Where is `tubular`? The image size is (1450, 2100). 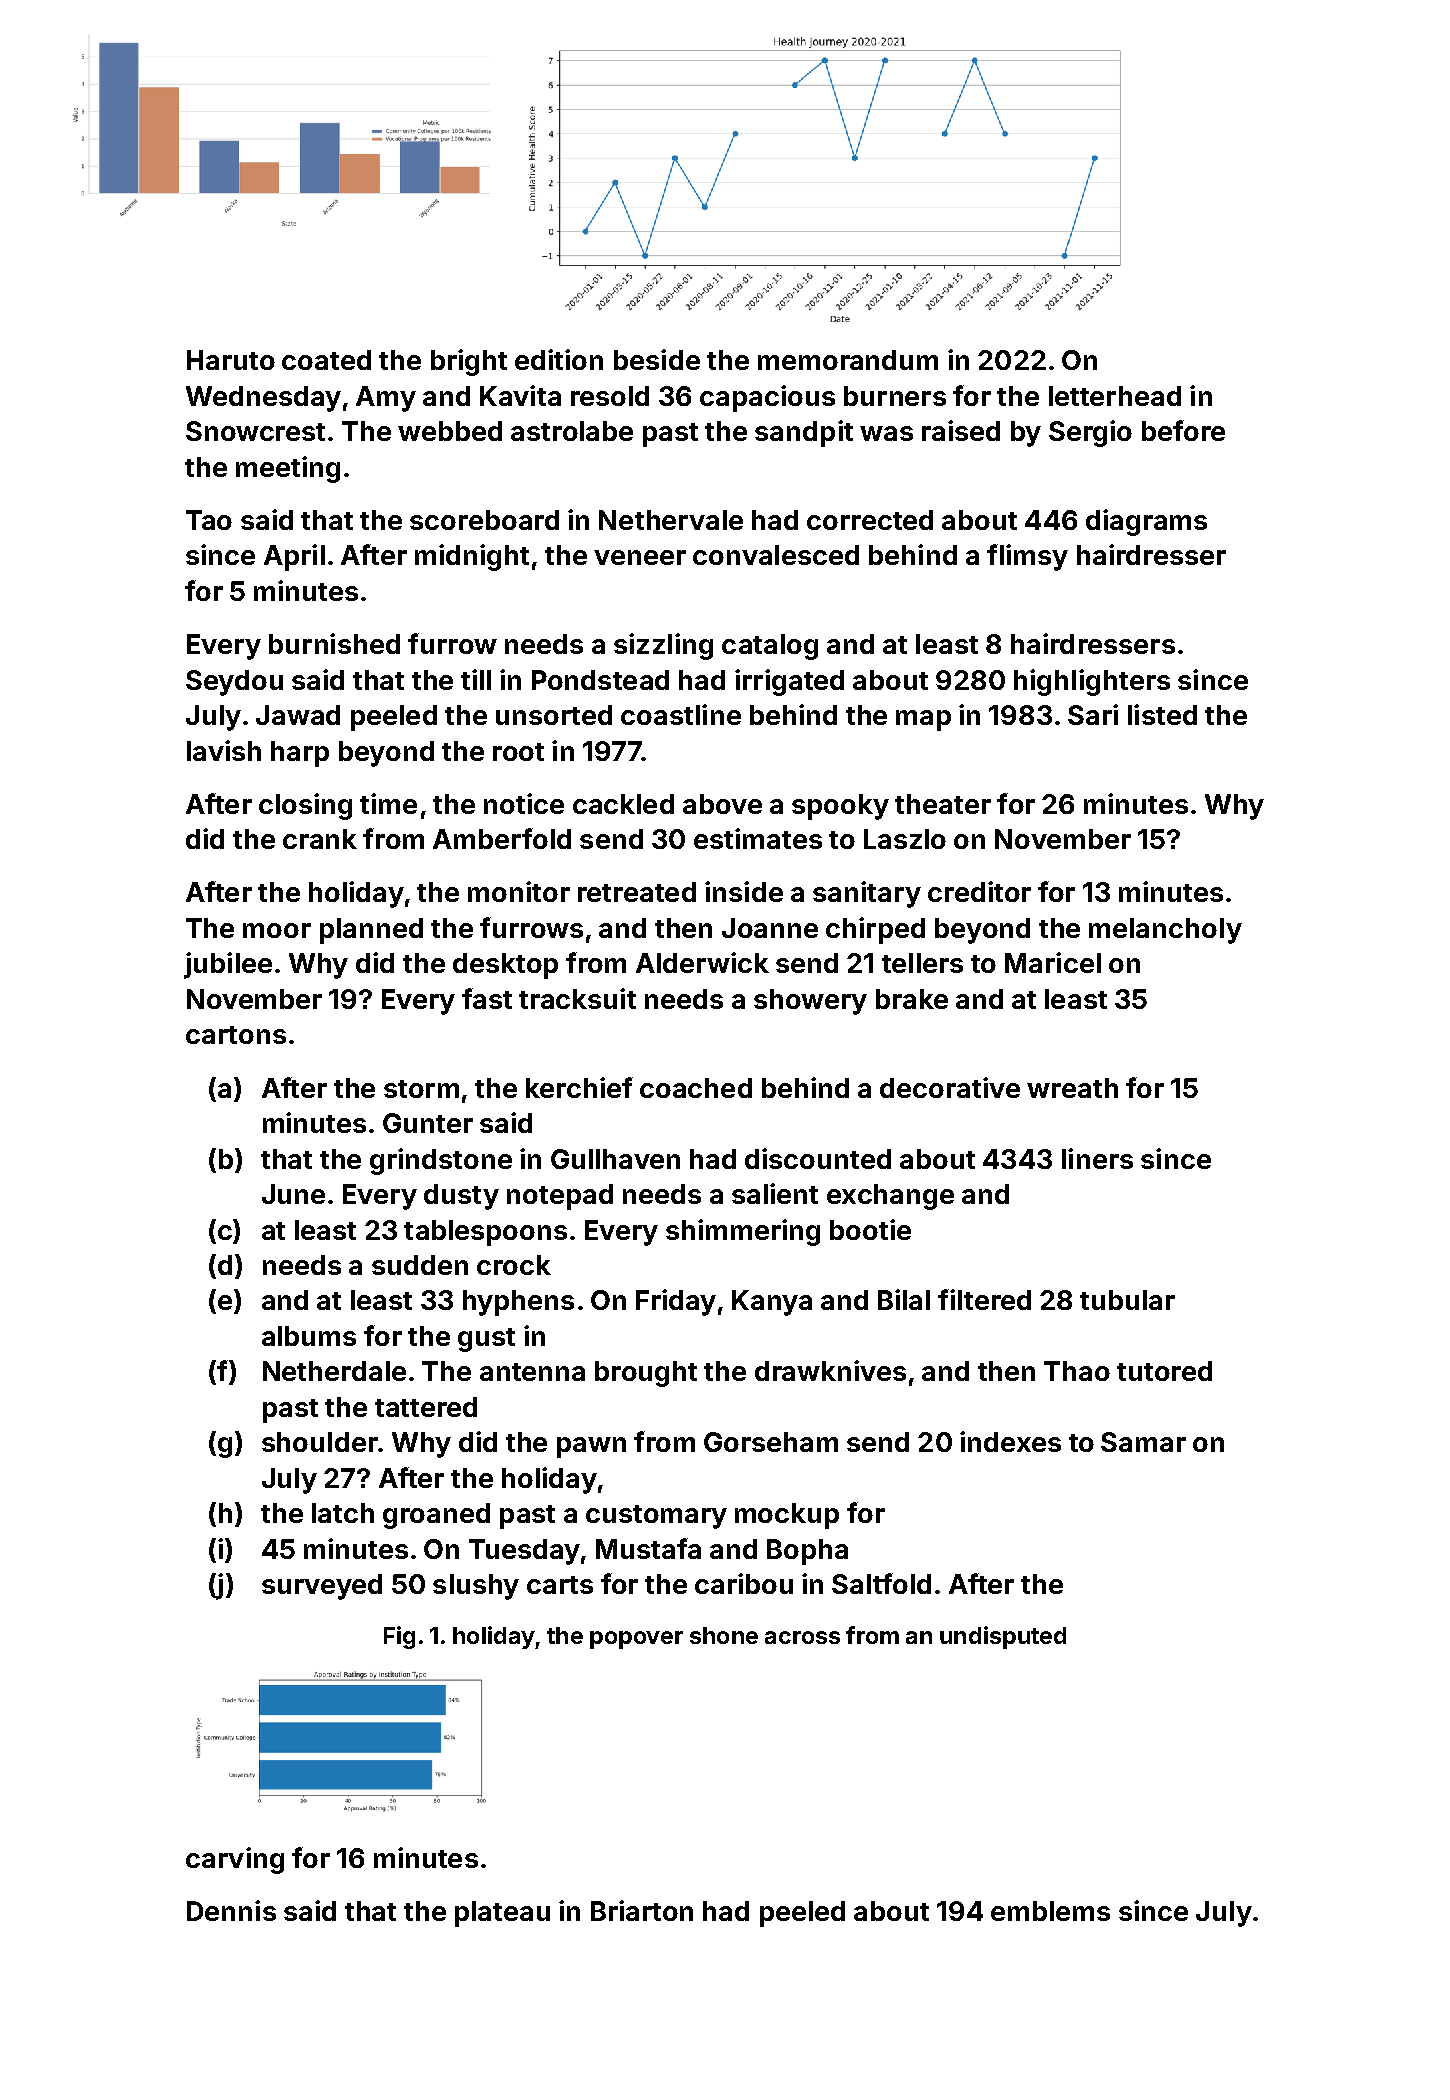
tubular is located at coordinates (1127, 1300).
